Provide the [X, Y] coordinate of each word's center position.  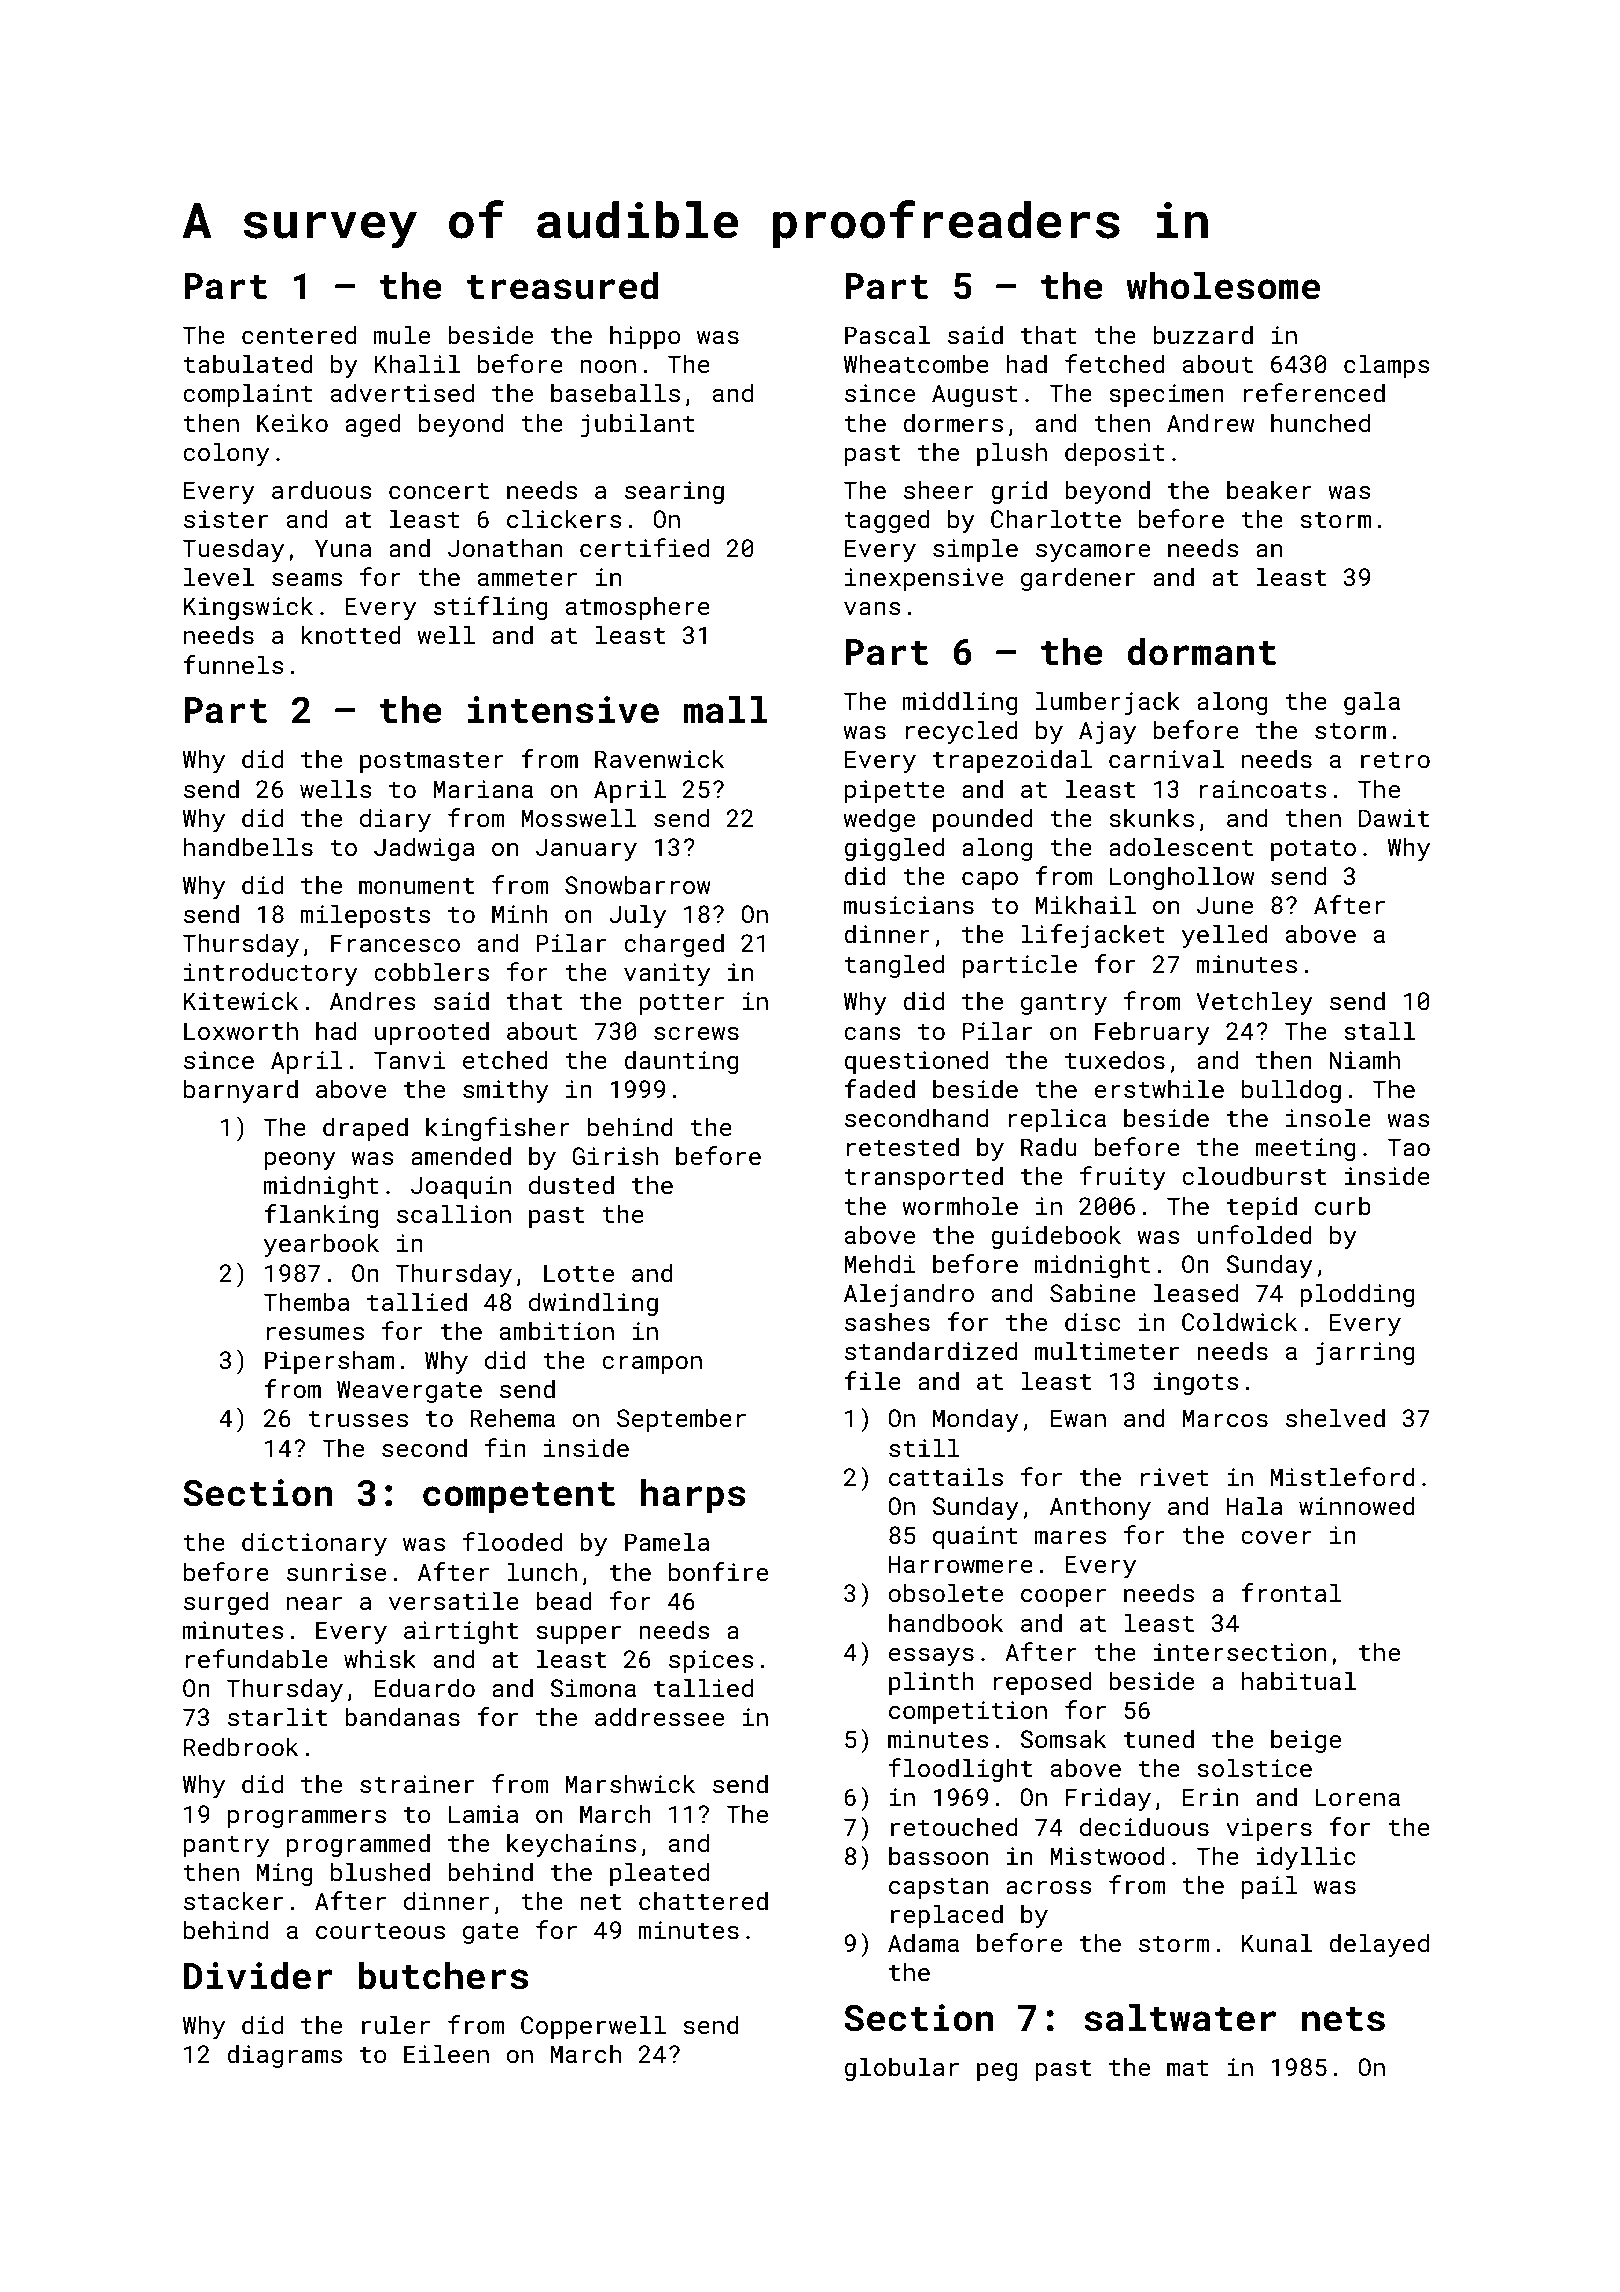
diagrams [284, 2056]
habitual [1299, 1680]
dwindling [593, 1304]
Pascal [887, 334]
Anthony [1100, 1508]
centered [299, 334]
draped [365, 1129]
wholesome [1223, 286]
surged [226, 1603]
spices [711, 1661]
